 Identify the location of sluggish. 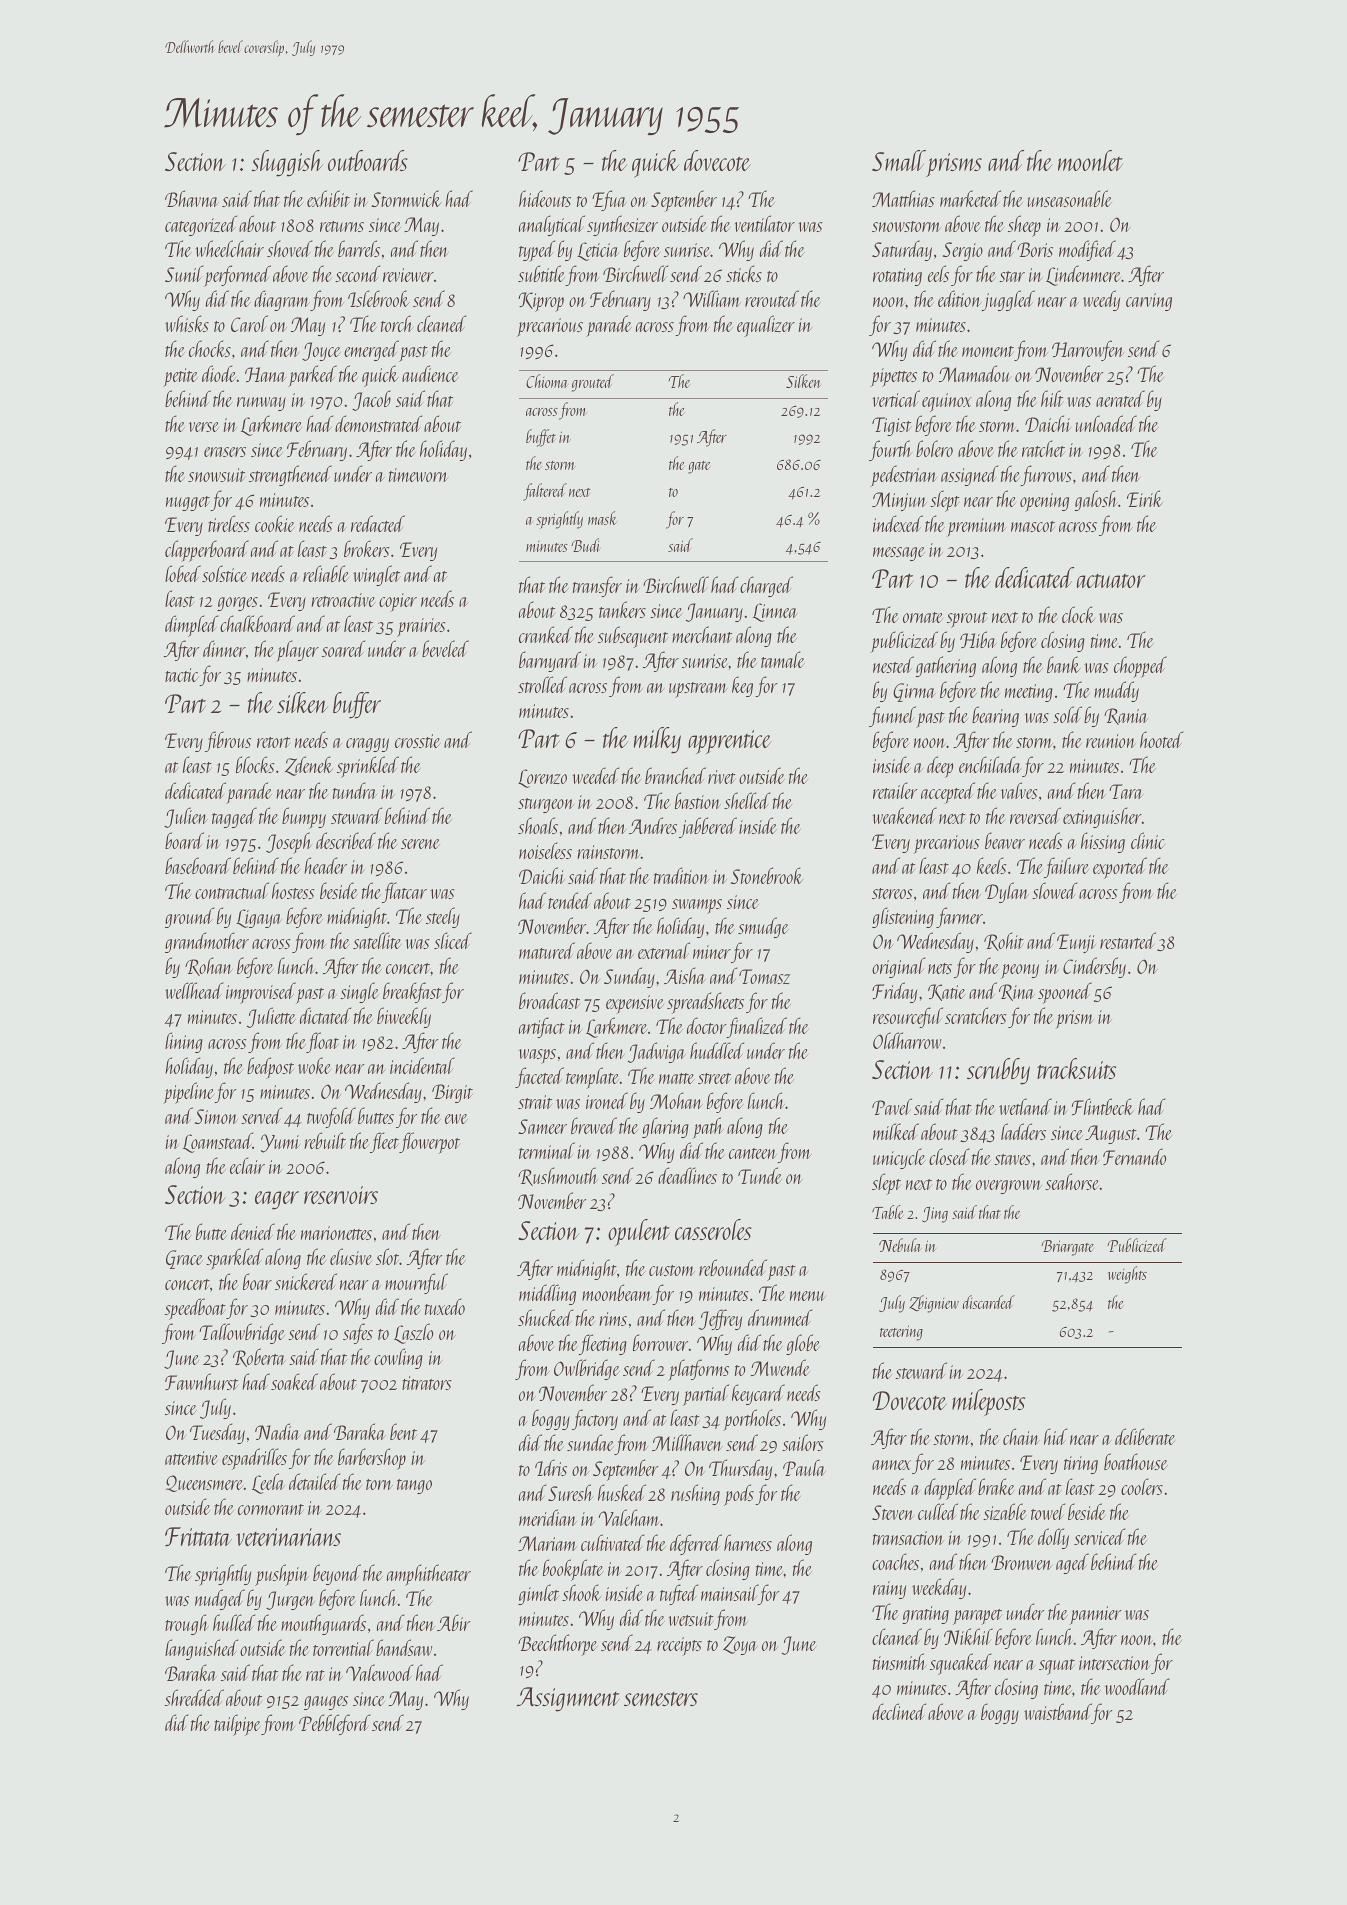
(287, 163).
